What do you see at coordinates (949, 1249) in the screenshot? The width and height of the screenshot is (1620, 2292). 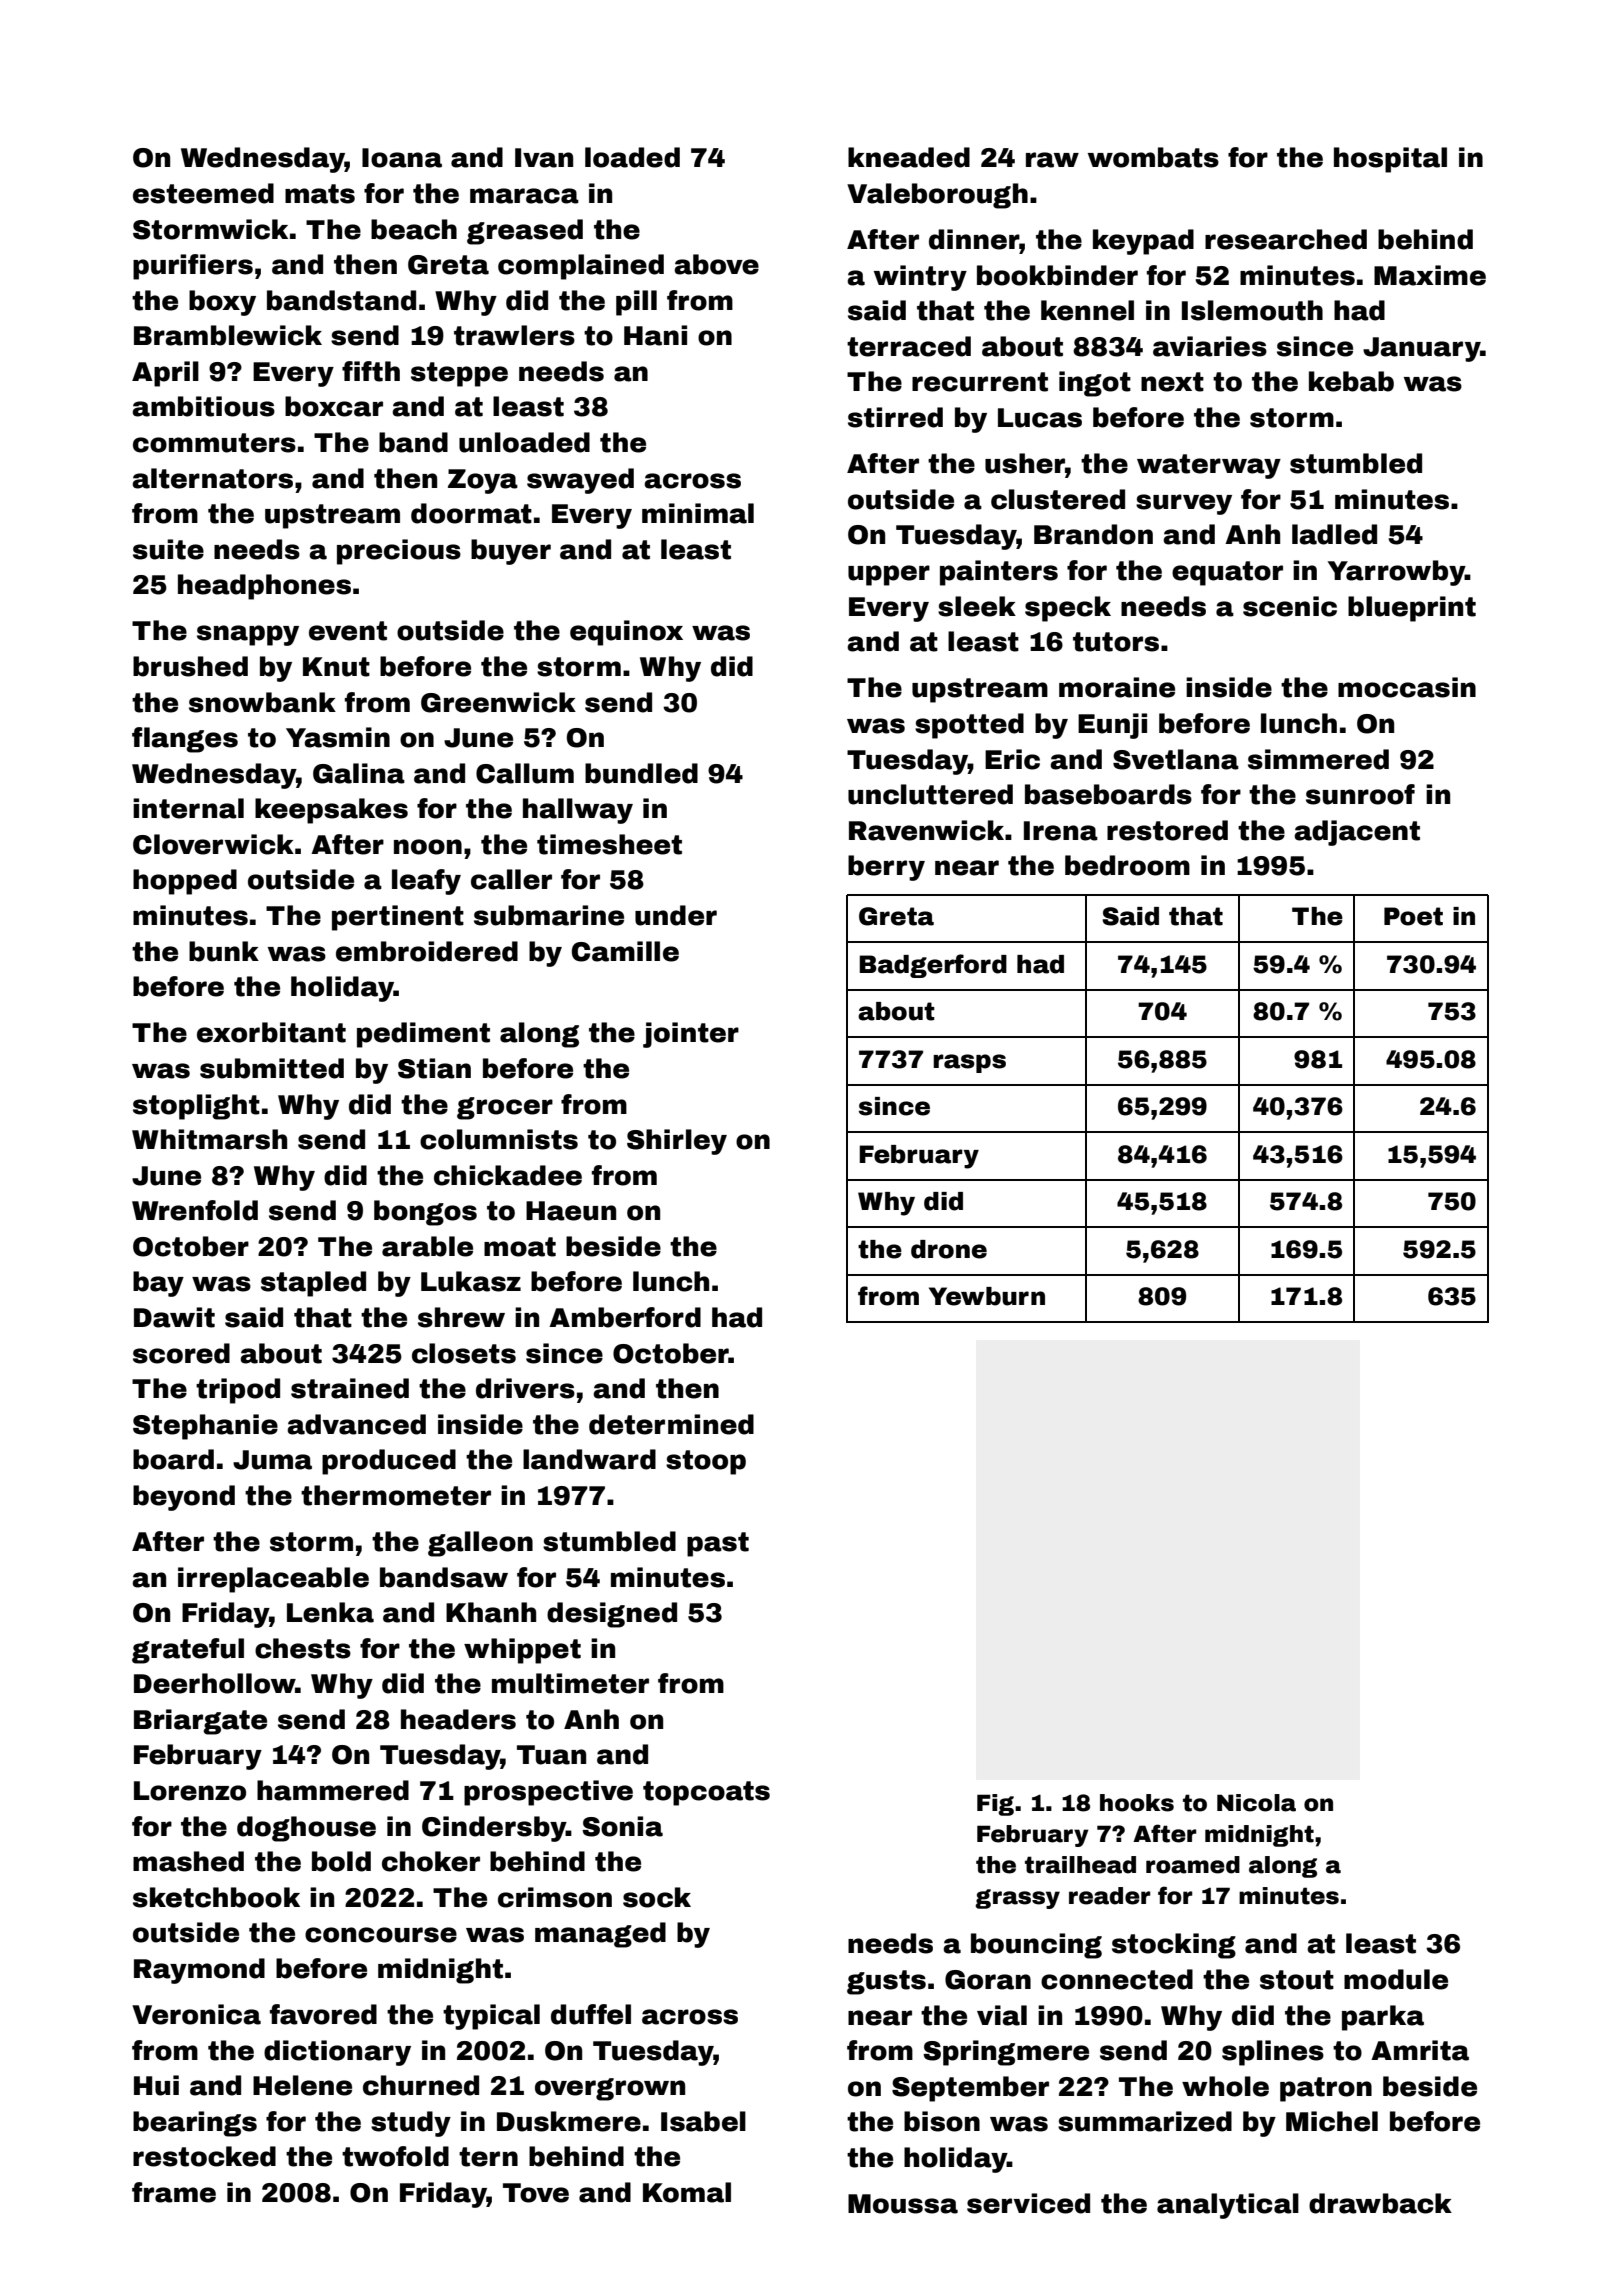 I see `drone` at bounding box center [949, 1249].
